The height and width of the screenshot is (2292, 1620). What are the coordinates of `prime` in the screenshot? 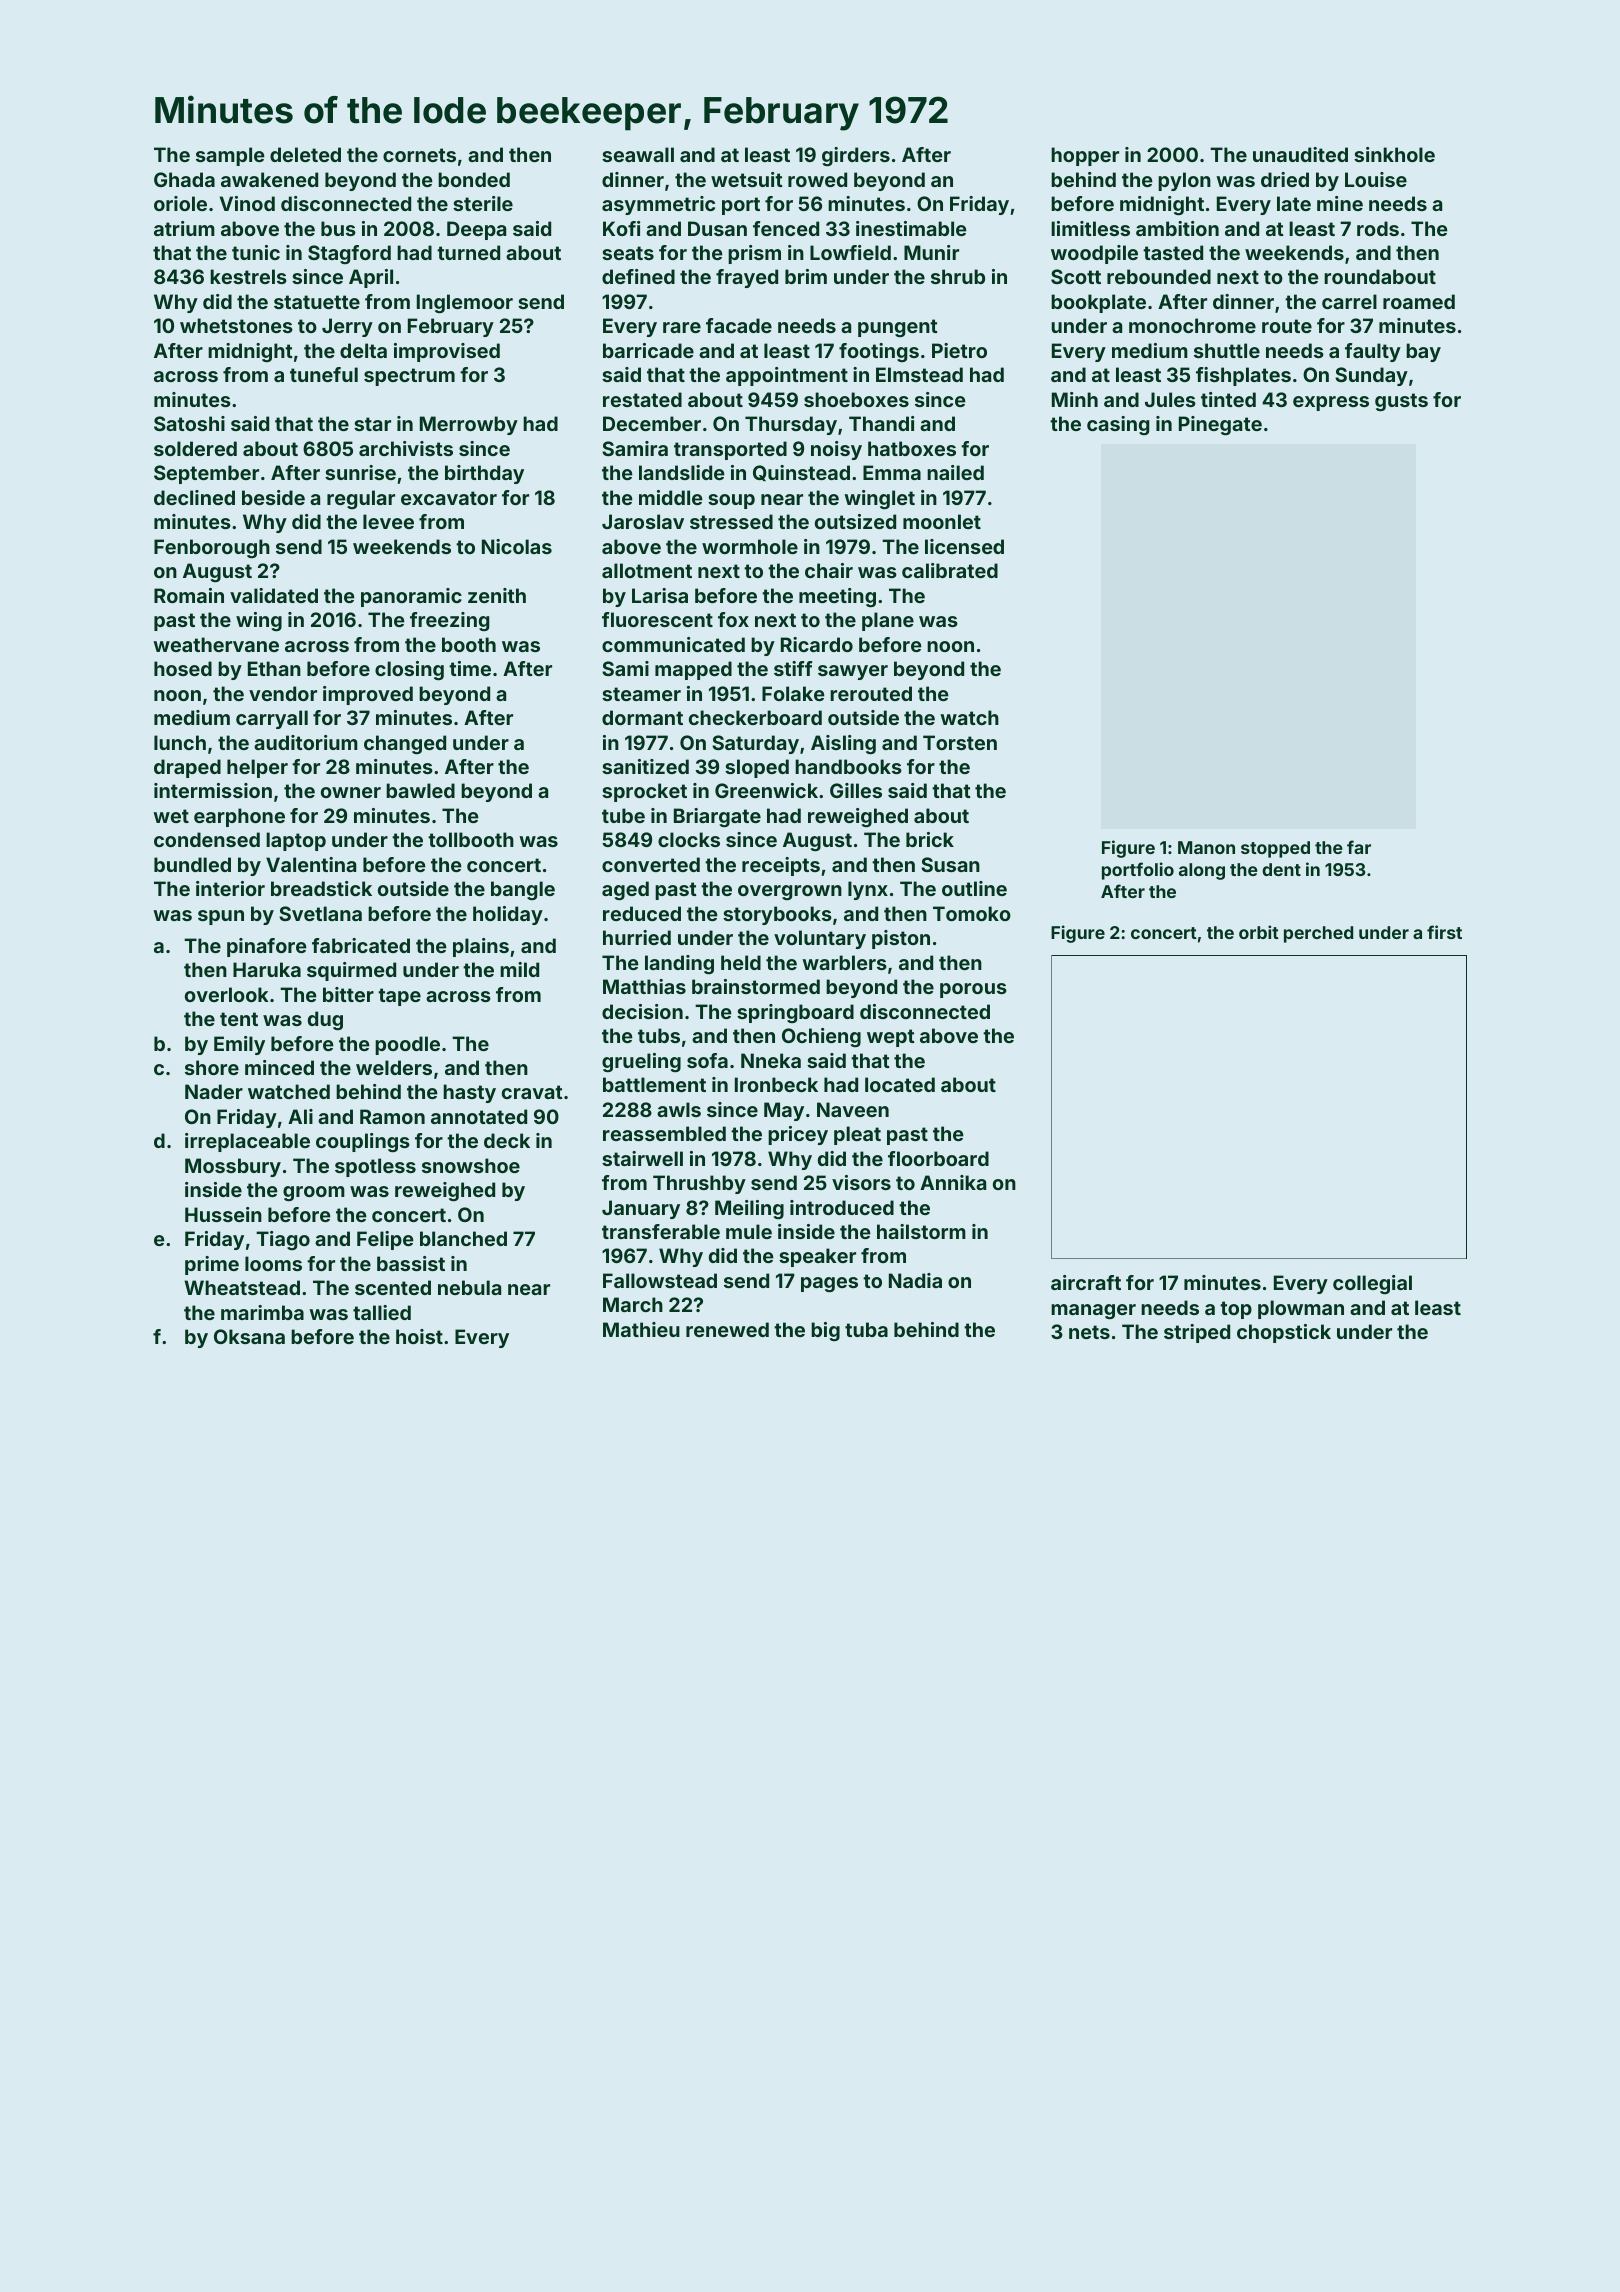 It's located at (212, 1265).
